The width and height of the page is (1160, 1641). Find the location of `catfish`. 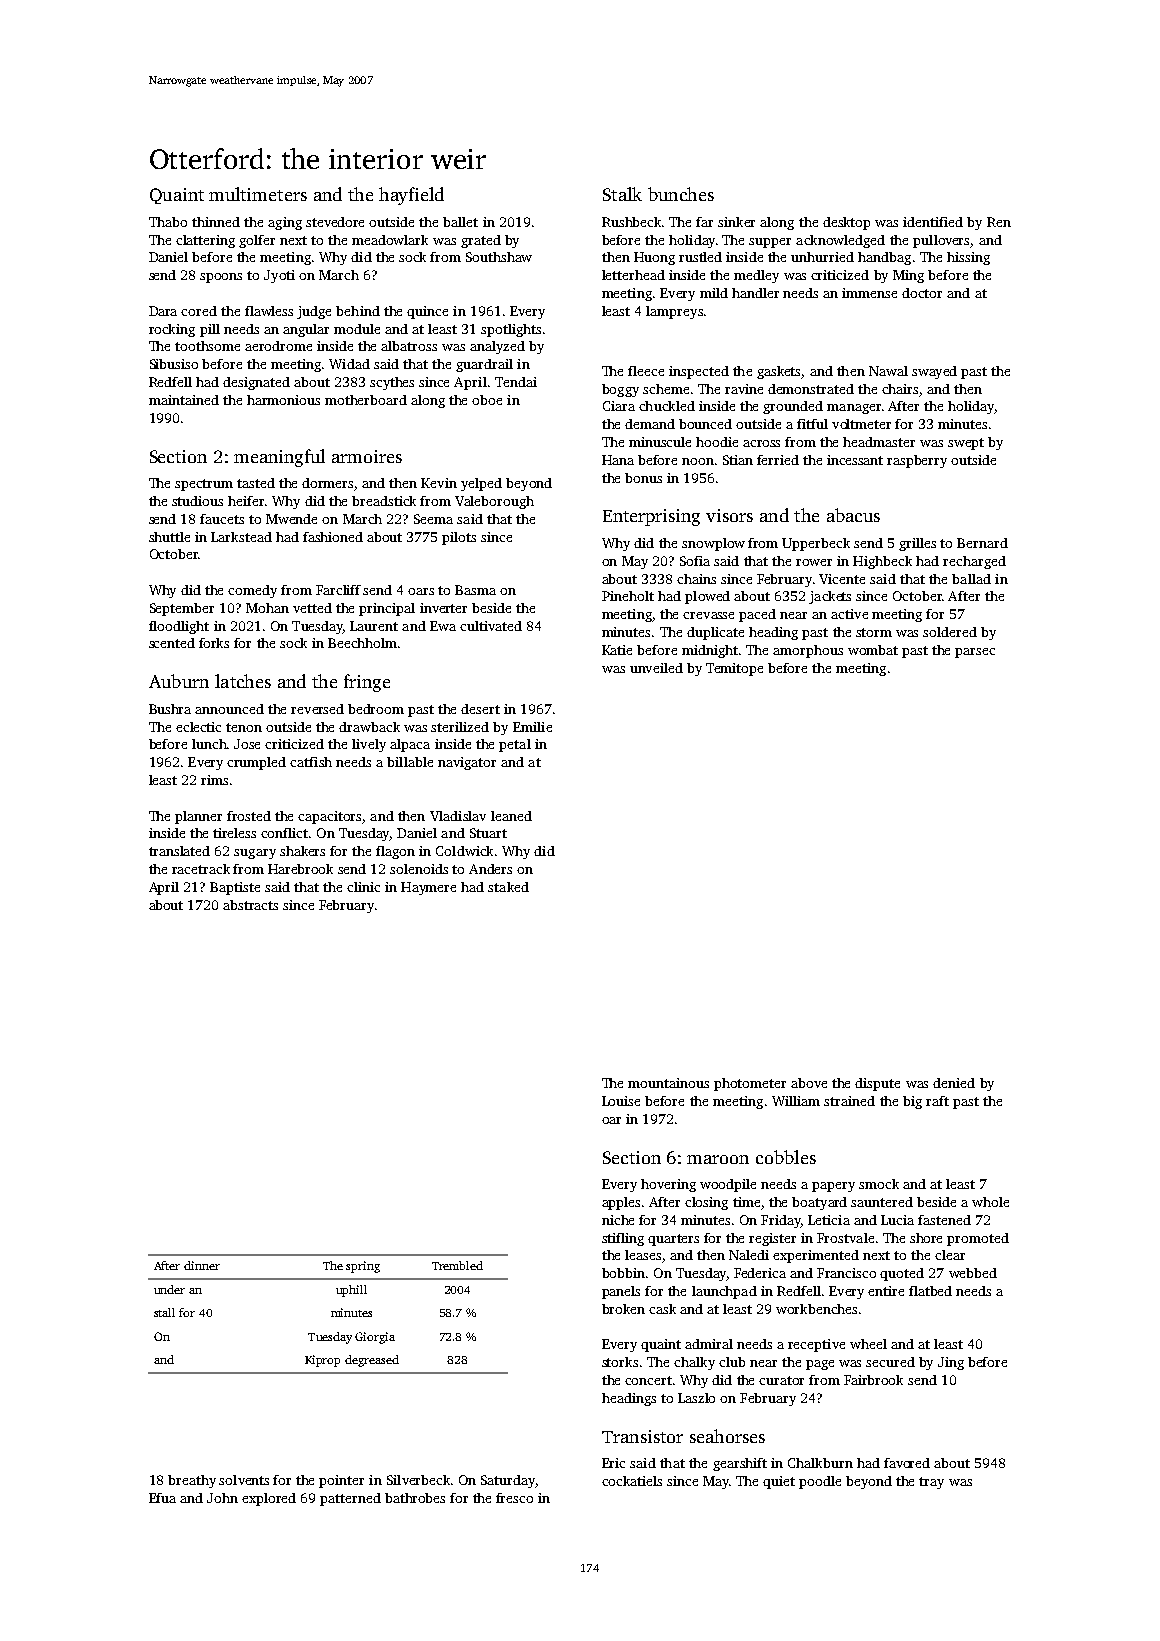

catfish is located at coordinates (311, 762).
